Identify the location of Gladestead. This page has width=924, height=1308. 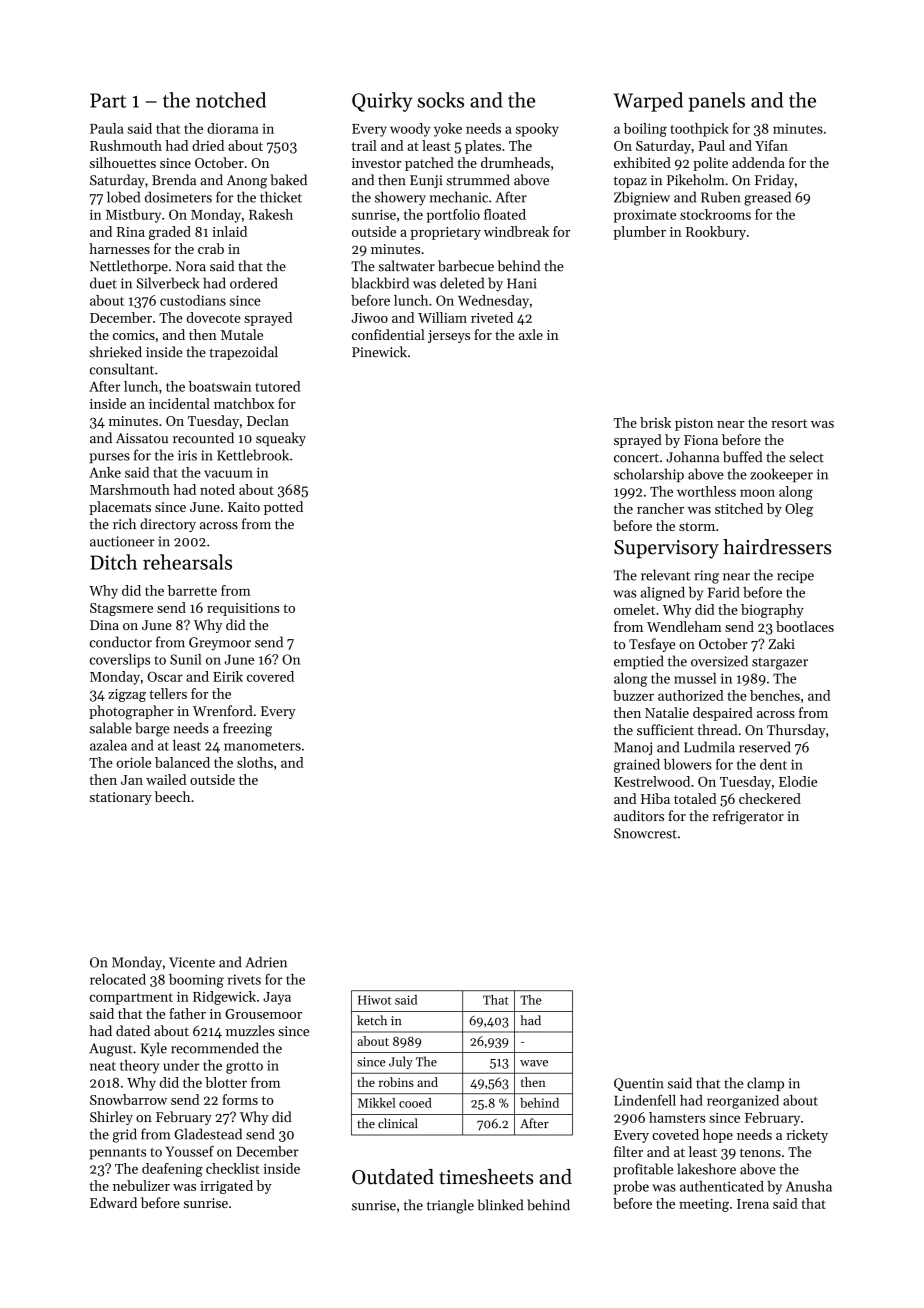
(208, 1134).
